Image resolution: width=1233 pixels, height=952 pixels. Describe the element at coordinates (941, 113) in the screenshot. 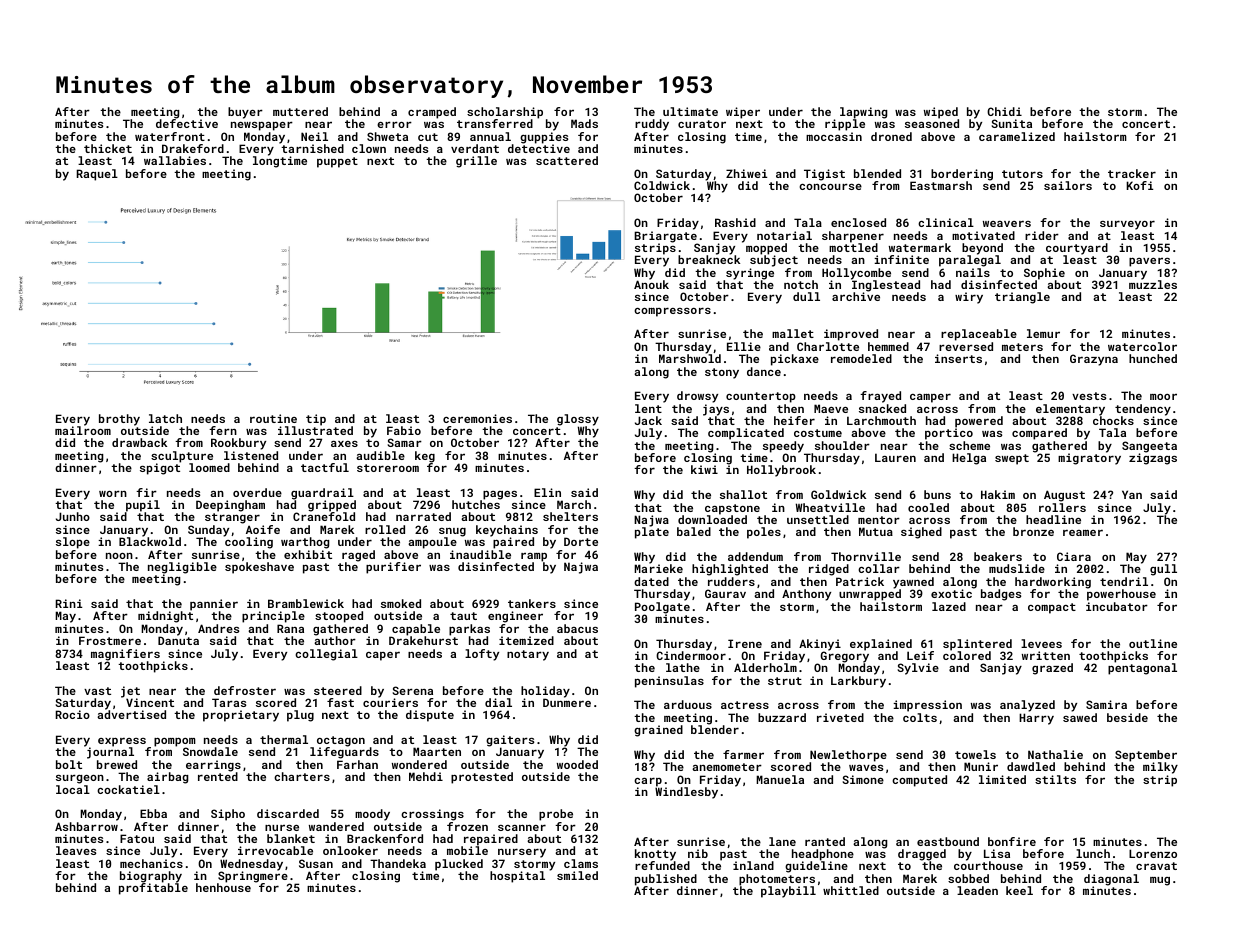

I see `wiped` at that location.
